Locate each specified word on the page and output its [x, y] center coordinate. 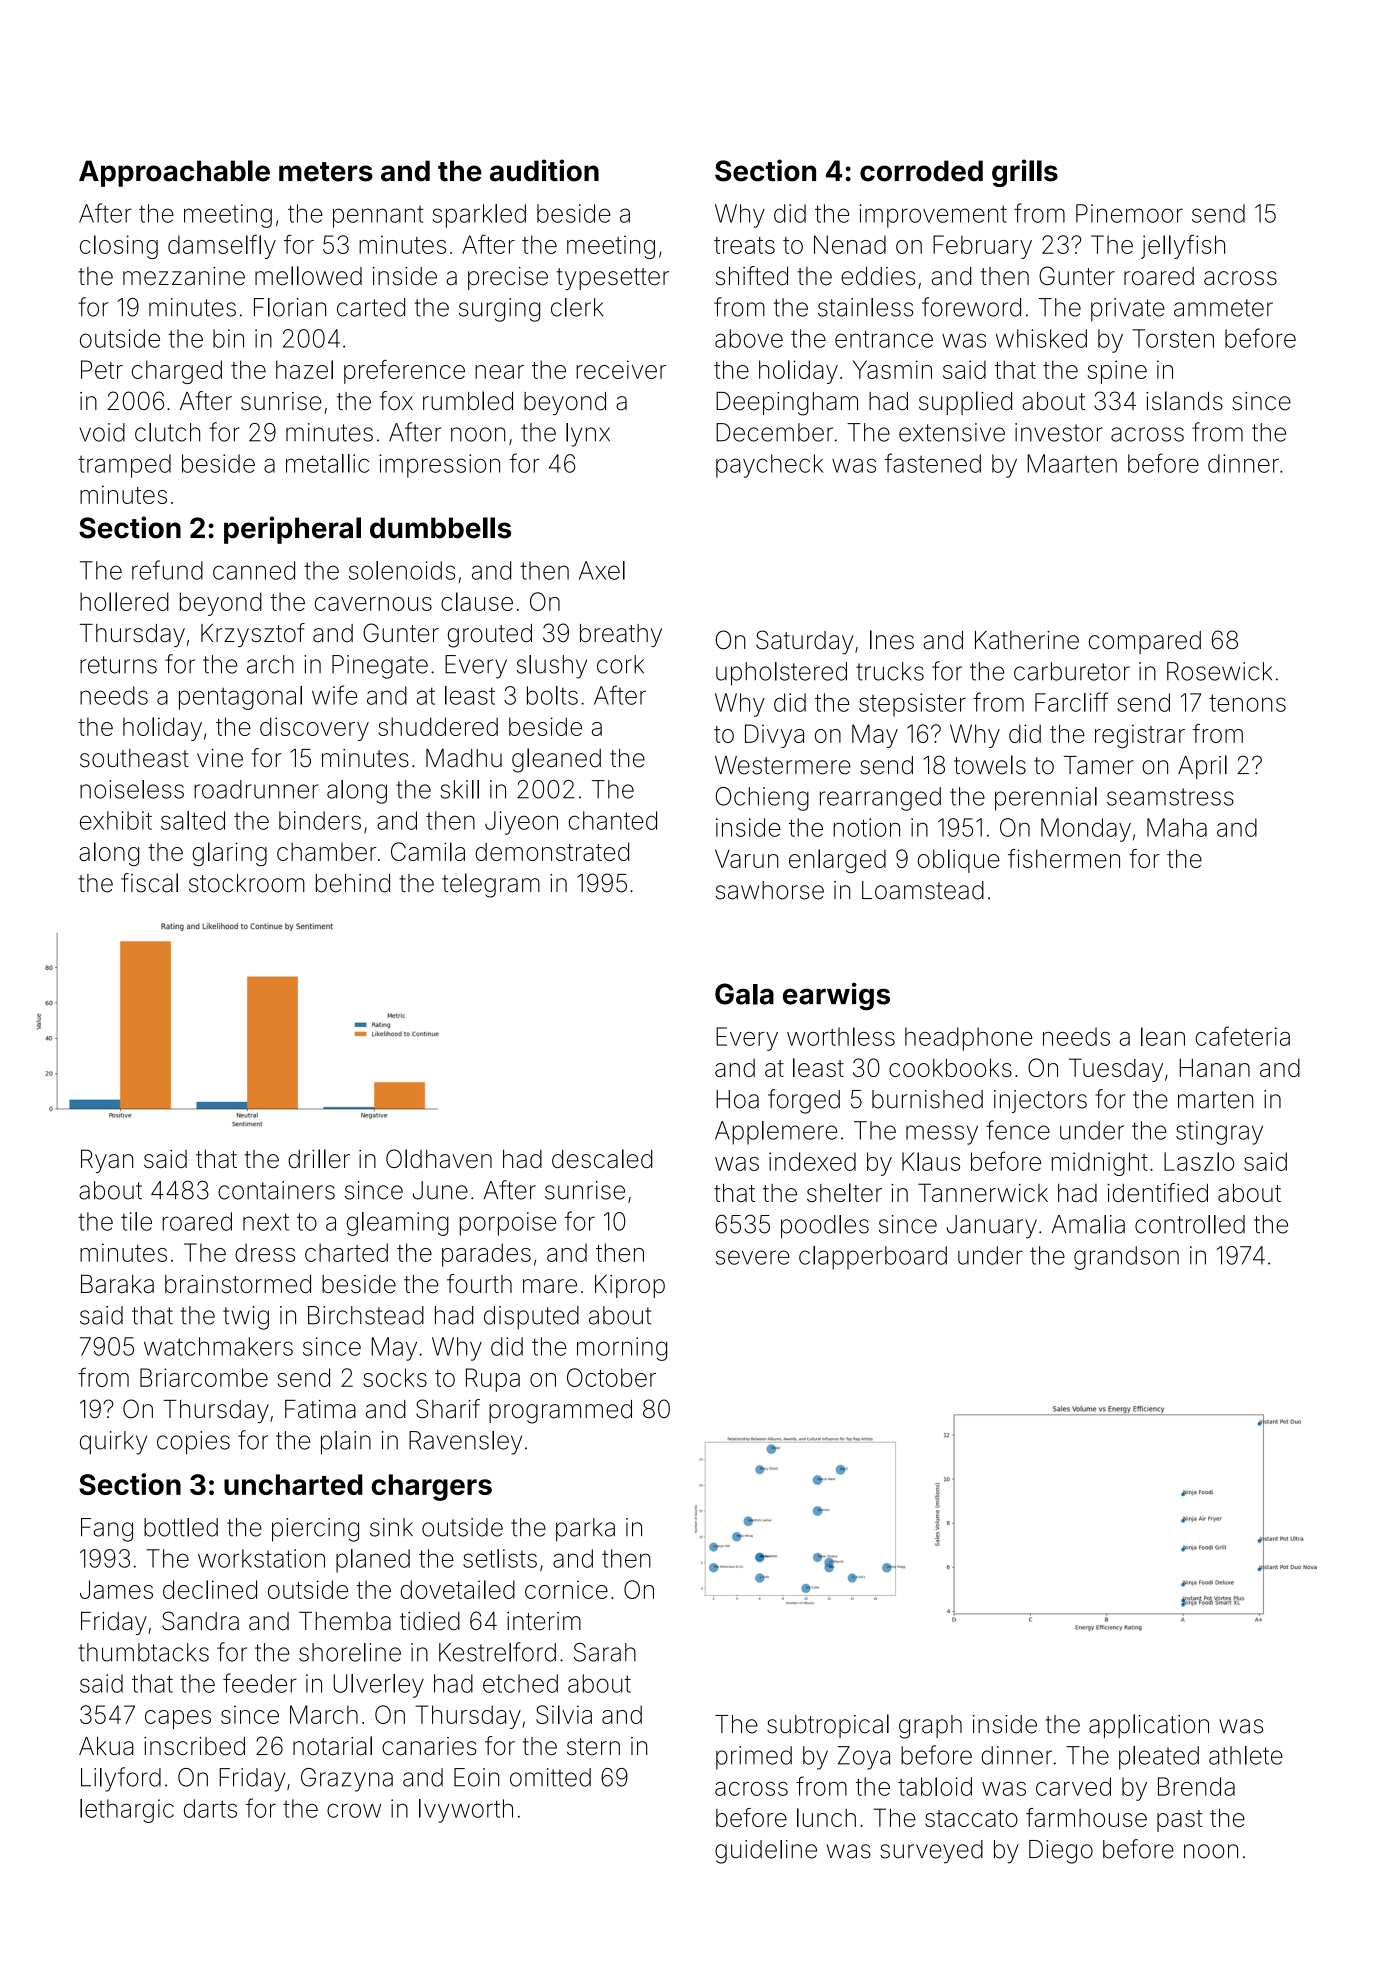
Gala [744, 994]
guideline [766, 1852]
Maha [1177, 827]
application [1149, 1726]
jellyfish [1183, 246]
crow [354, 1810]
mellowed [308, 276]
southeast [134, 758]
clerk [577, 307]
